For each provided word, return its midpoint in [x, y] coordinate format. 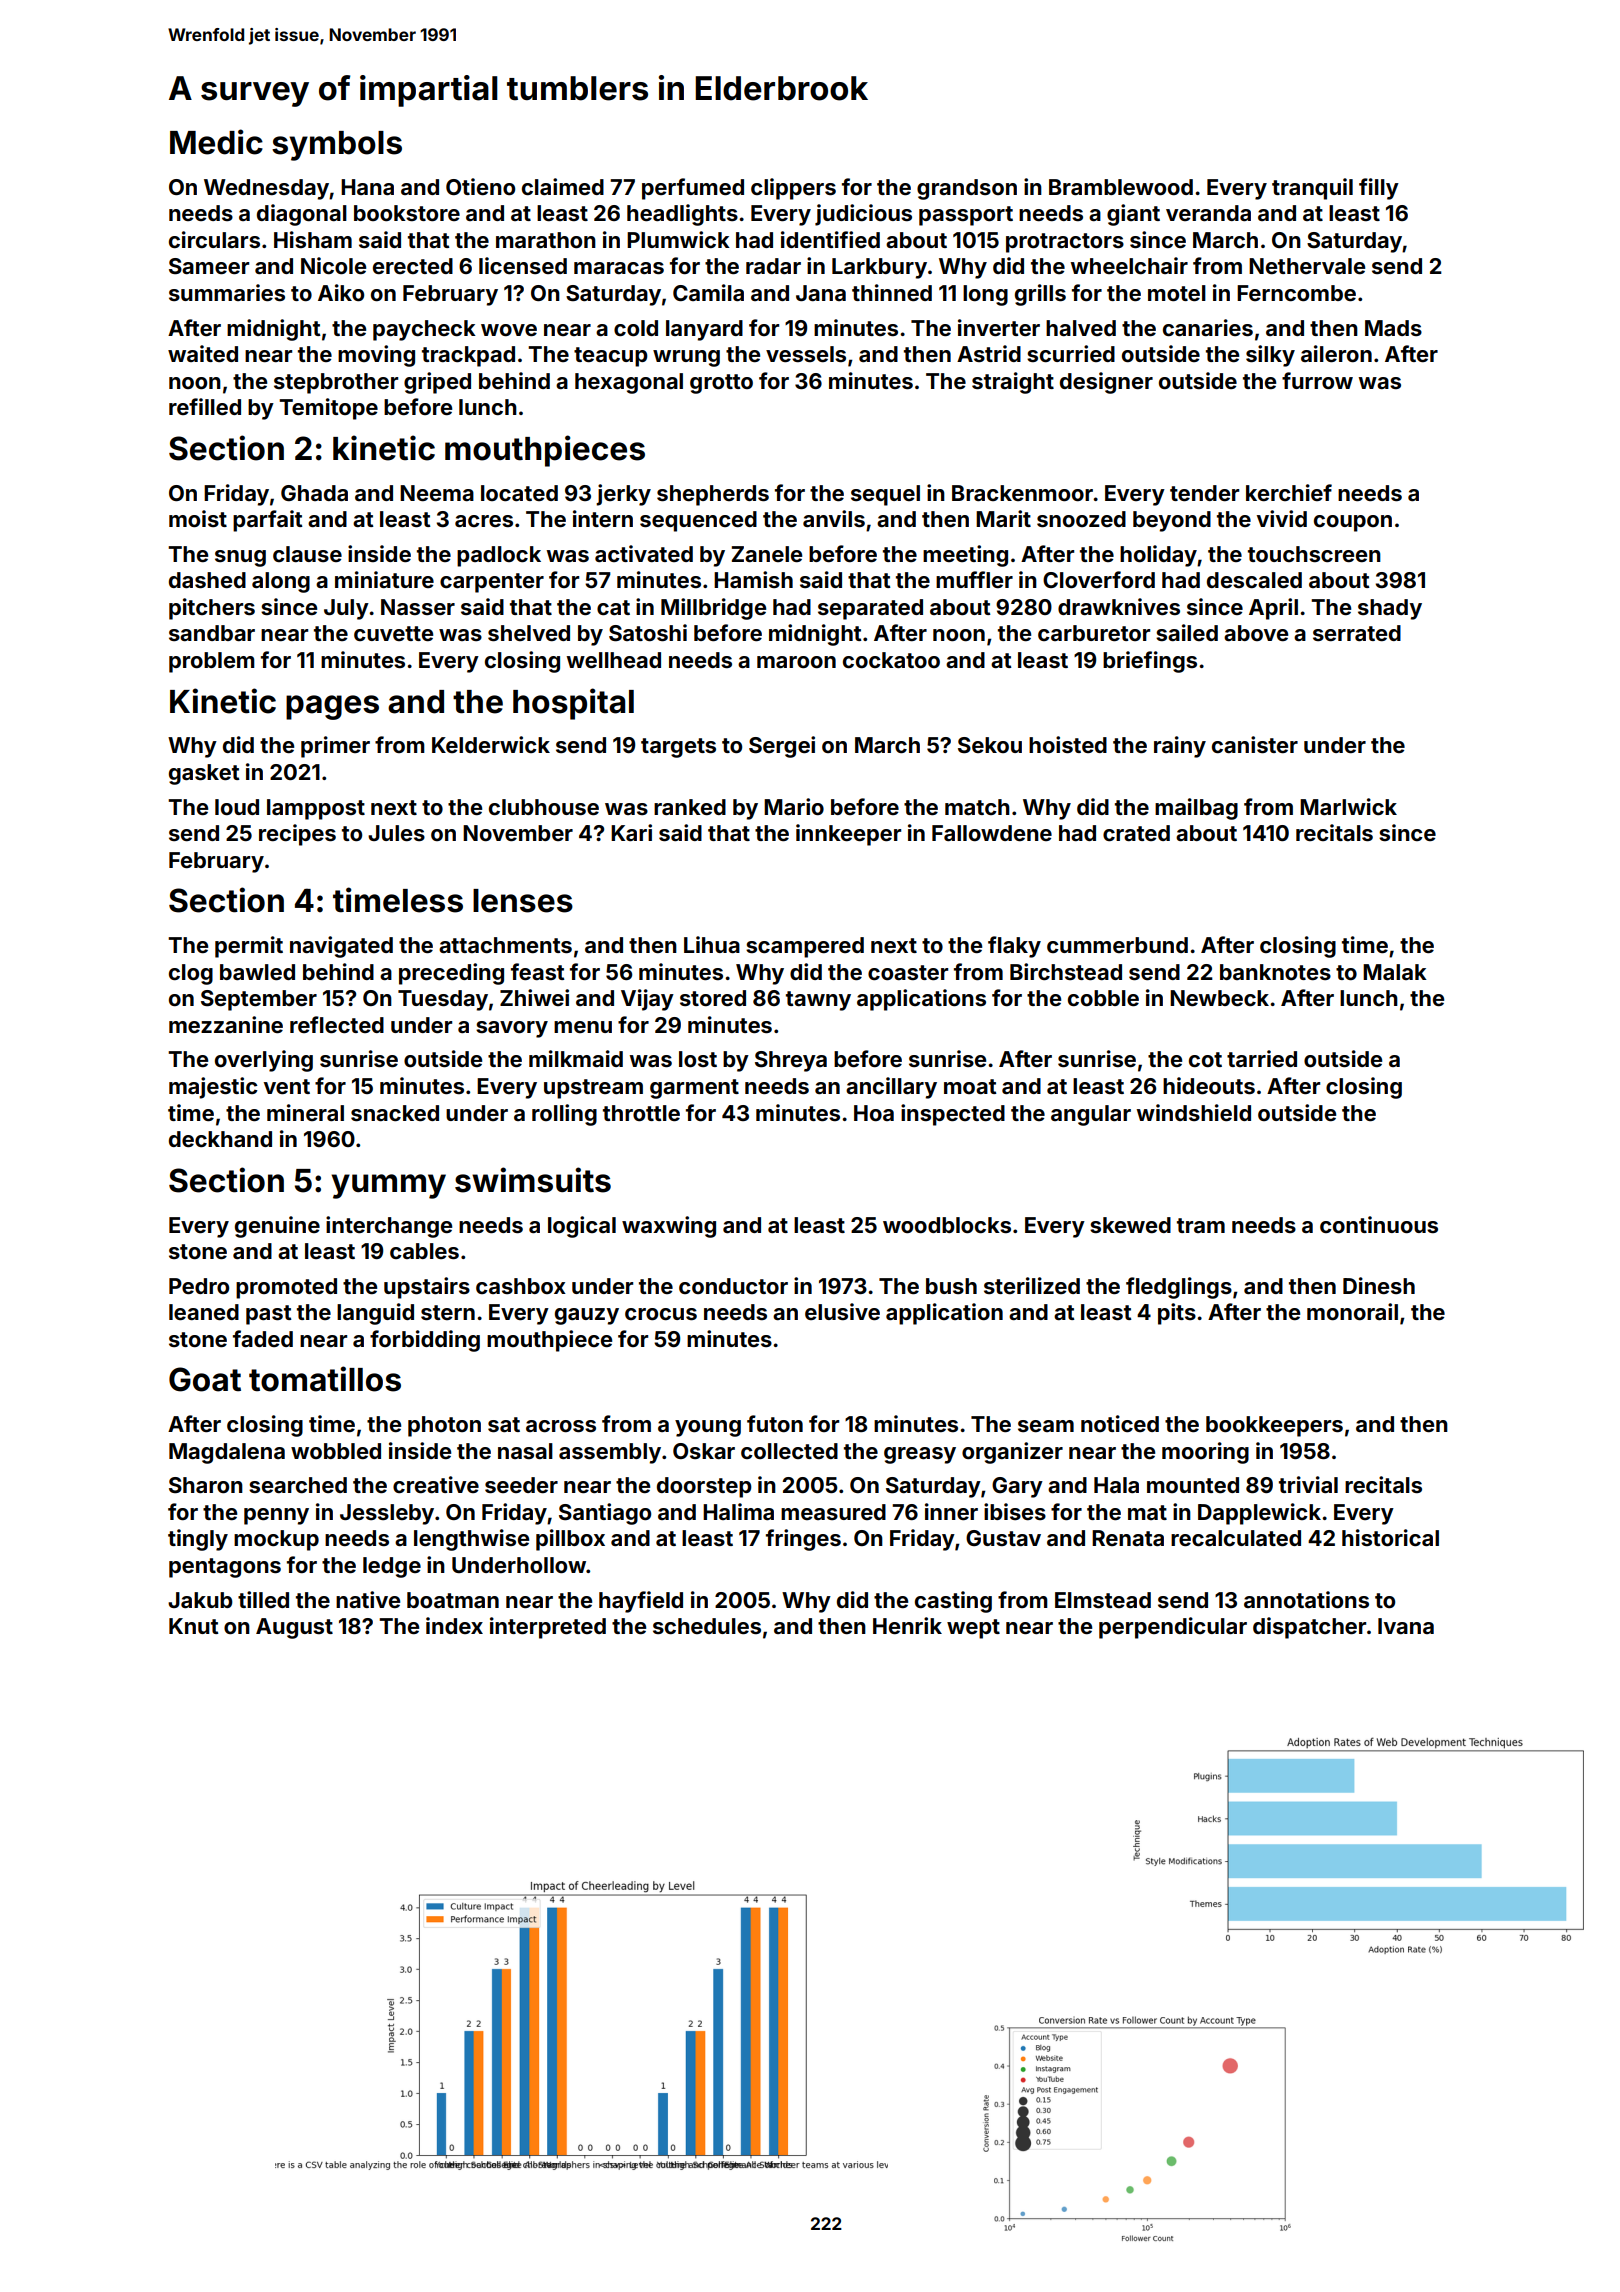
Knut [193, 1626]
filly [1379, 189]
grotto [721, 384]
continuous [1379, 1224]
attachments [505, 945]
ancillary [891, 1088]
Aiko [341, 292]
